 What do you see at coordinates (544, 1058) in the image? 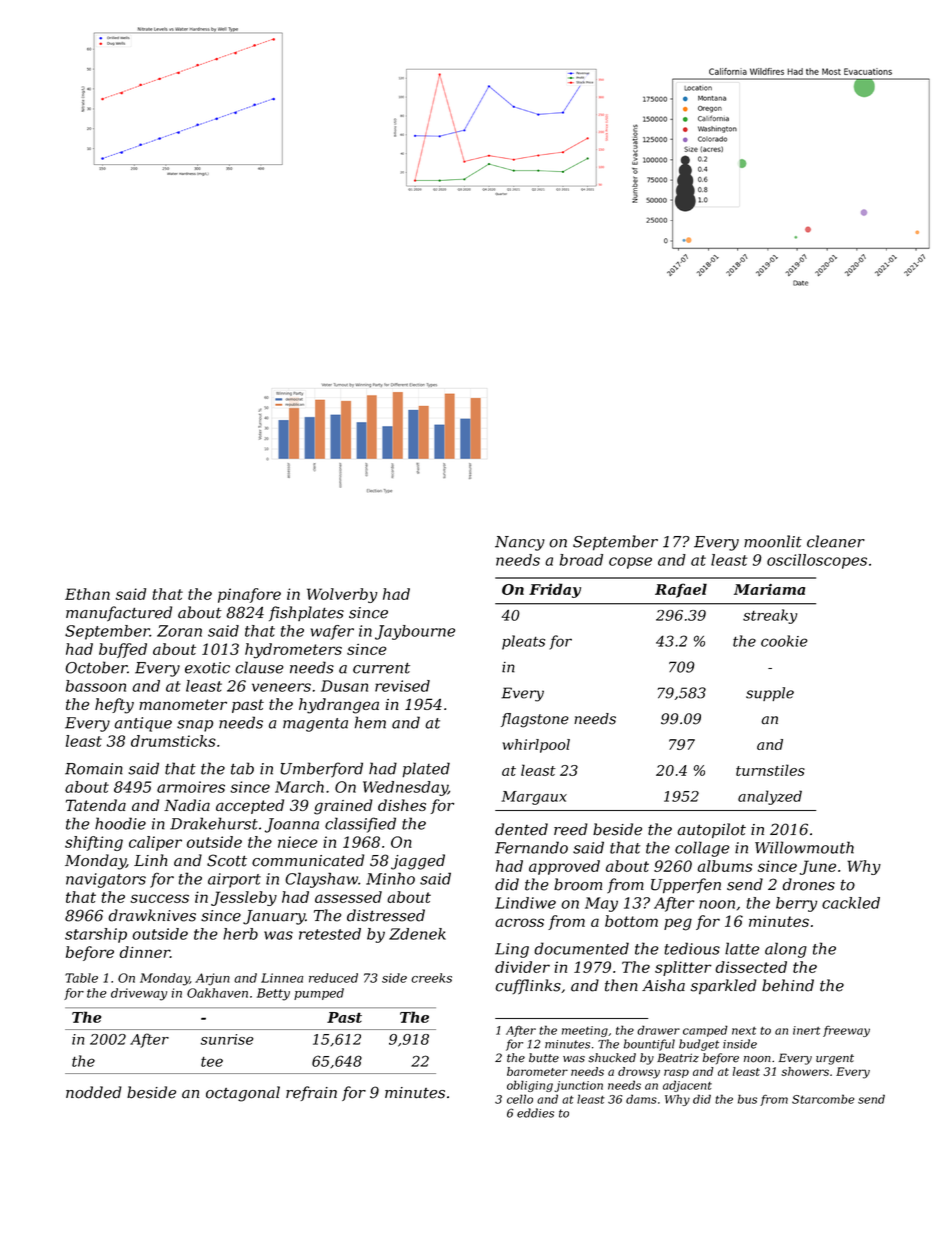
I see `butte` at bounding box center [544, 1058].
